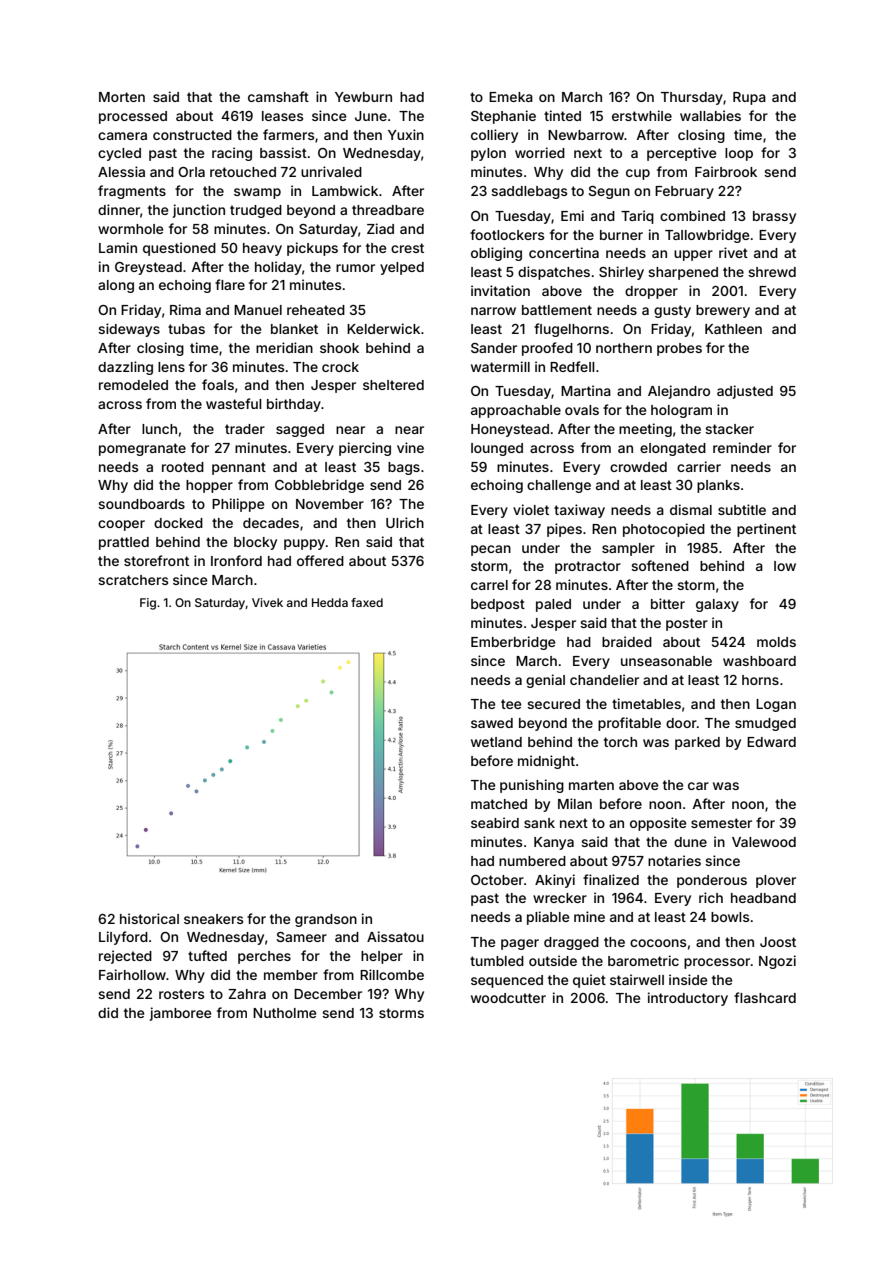  Describe the element at coordinates (410, 447) in the image. I see `vine` at that location.
